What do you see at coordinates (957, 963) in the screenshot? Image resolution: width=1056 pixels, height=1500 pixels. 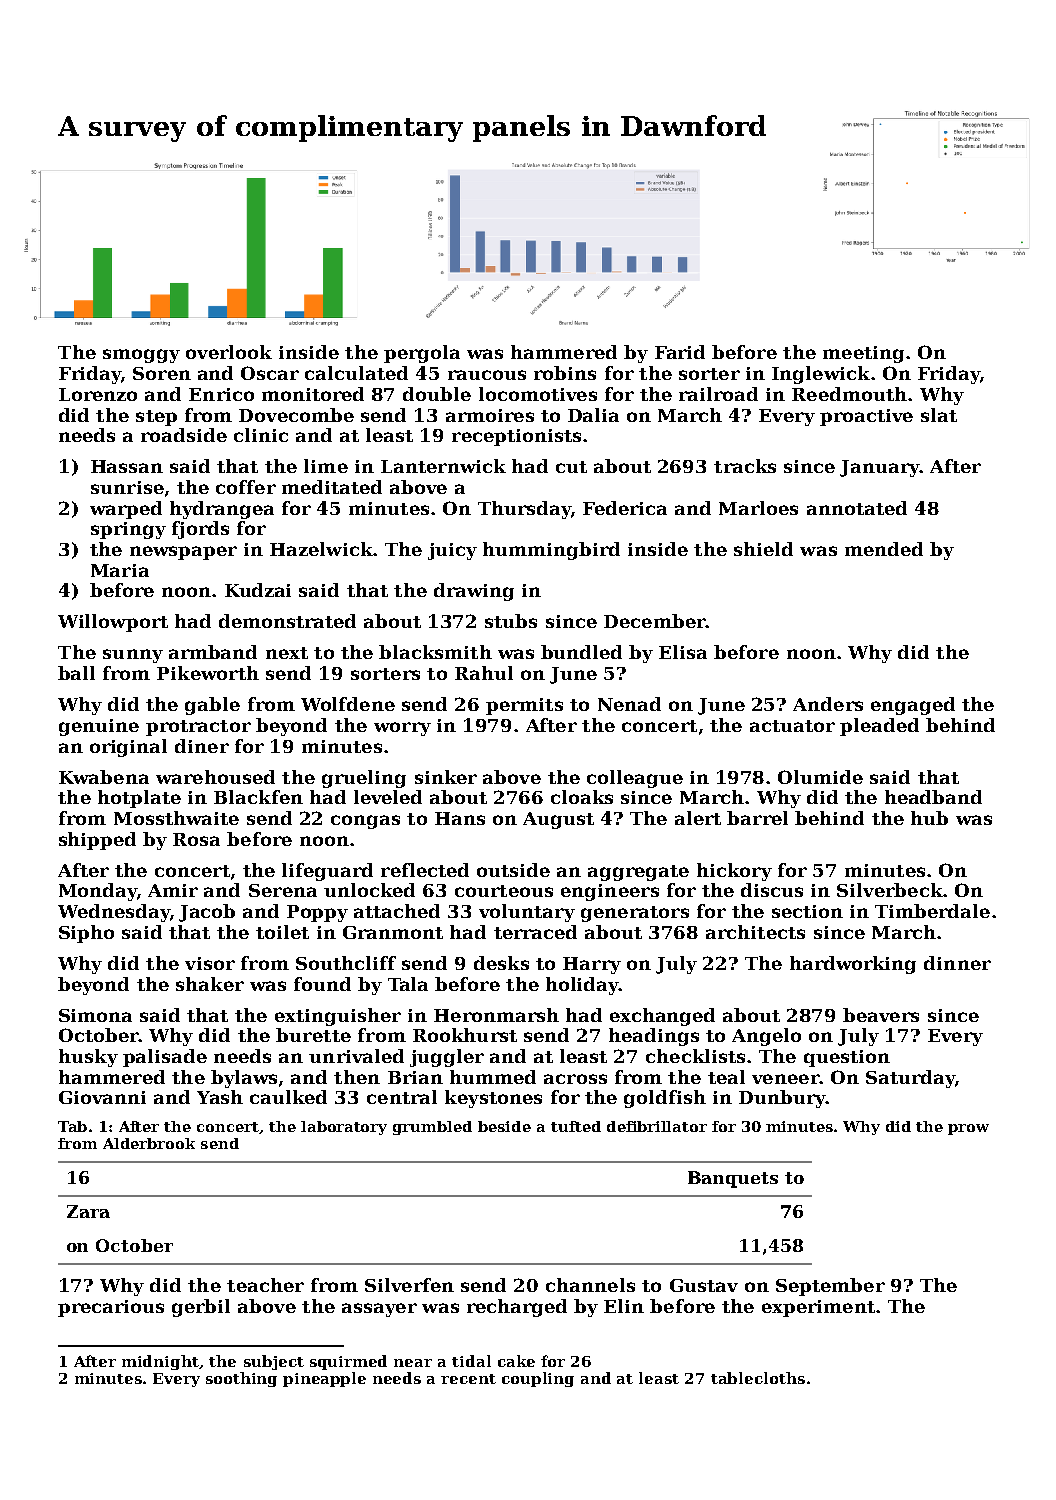 I see `dinner` at bounding box center [957, 963].
